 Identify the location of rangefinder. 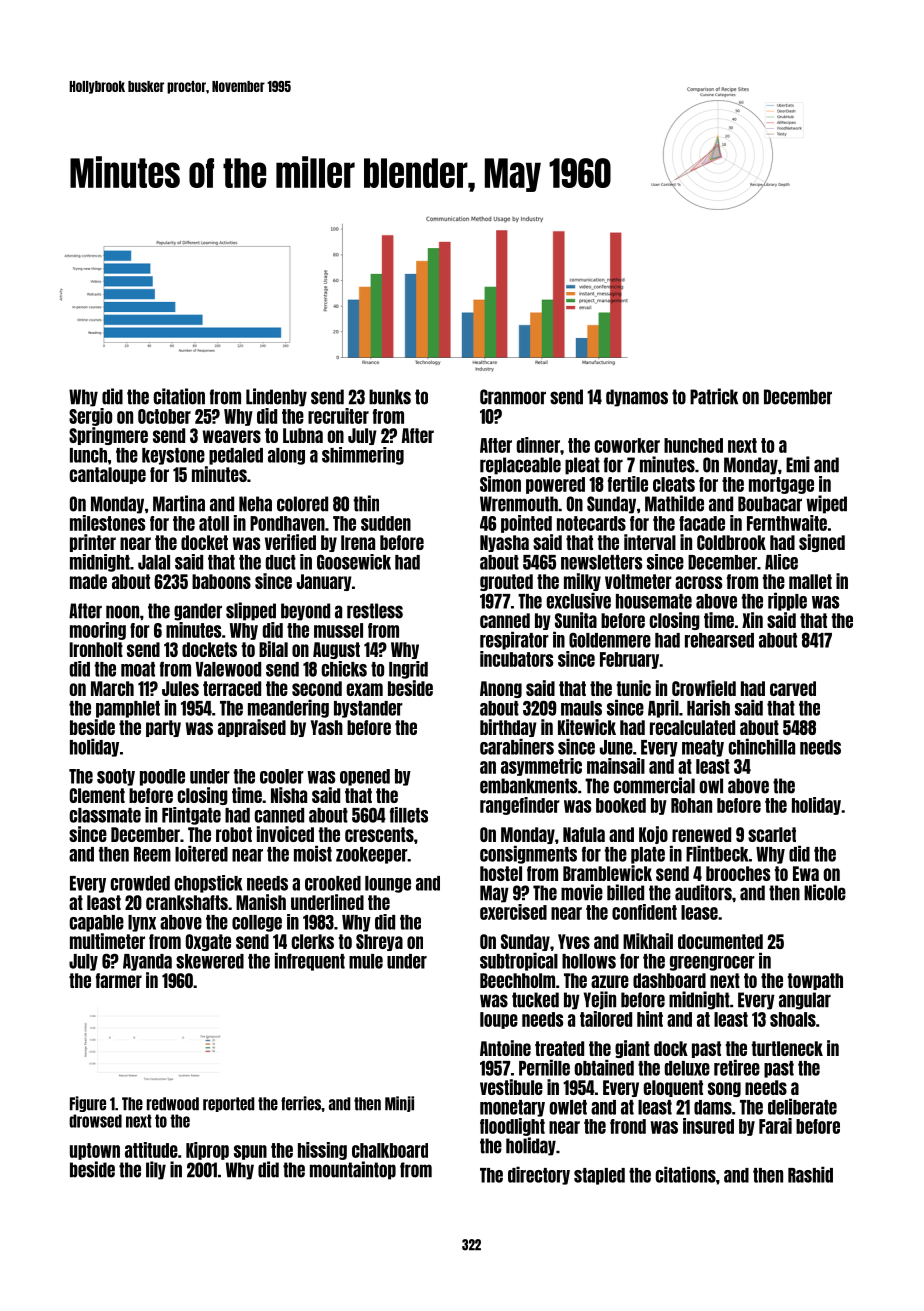
(520, 806).
